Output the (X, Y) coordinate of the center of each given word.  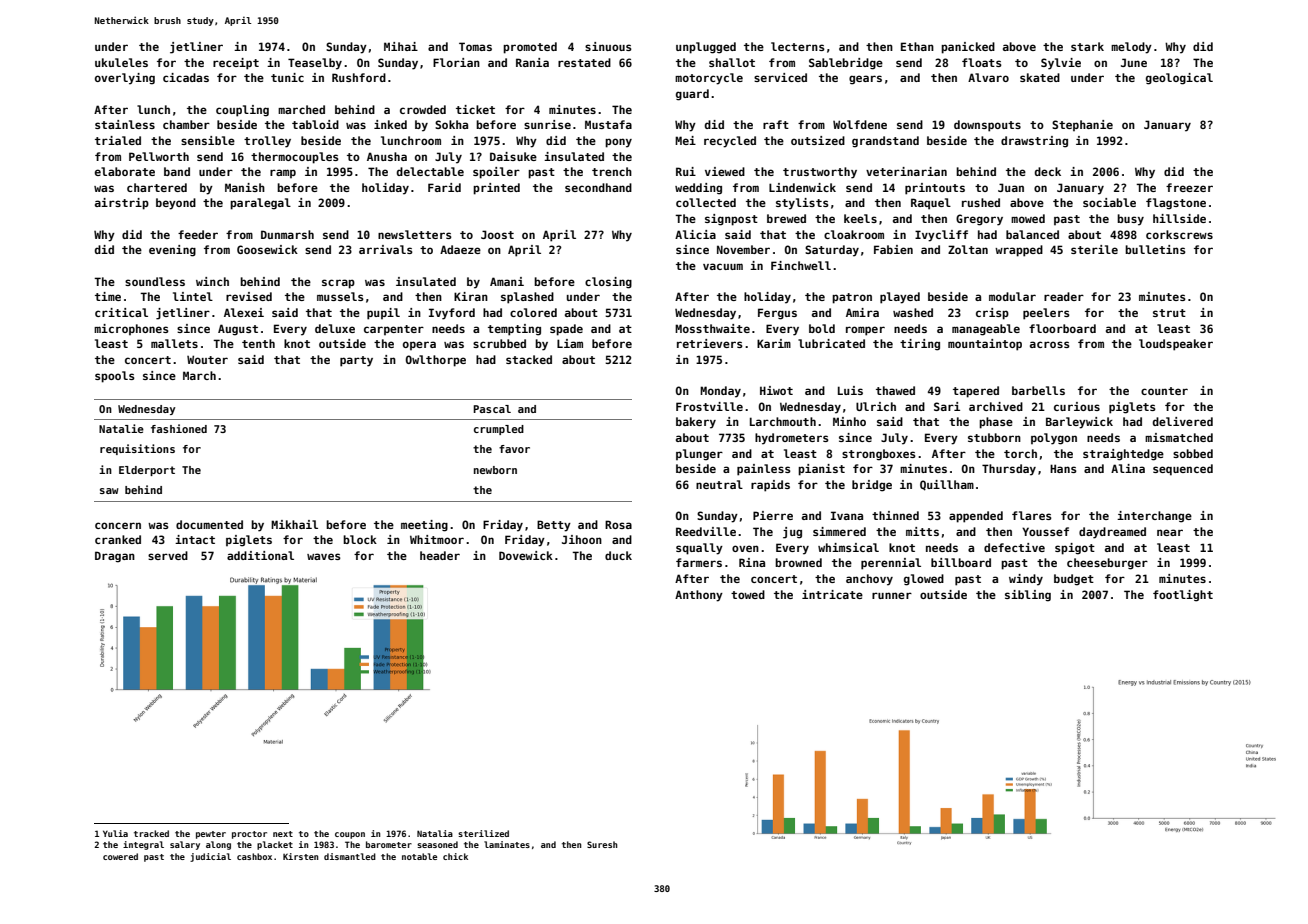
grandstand (885, 142)
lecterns (798, 46)
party (356, 361)
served (168, 555)
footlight (1183, 596)
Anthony (699, 596)
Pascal (492, 409)
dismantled (350, 856)
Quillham (947, 485)
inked (390, 124)
